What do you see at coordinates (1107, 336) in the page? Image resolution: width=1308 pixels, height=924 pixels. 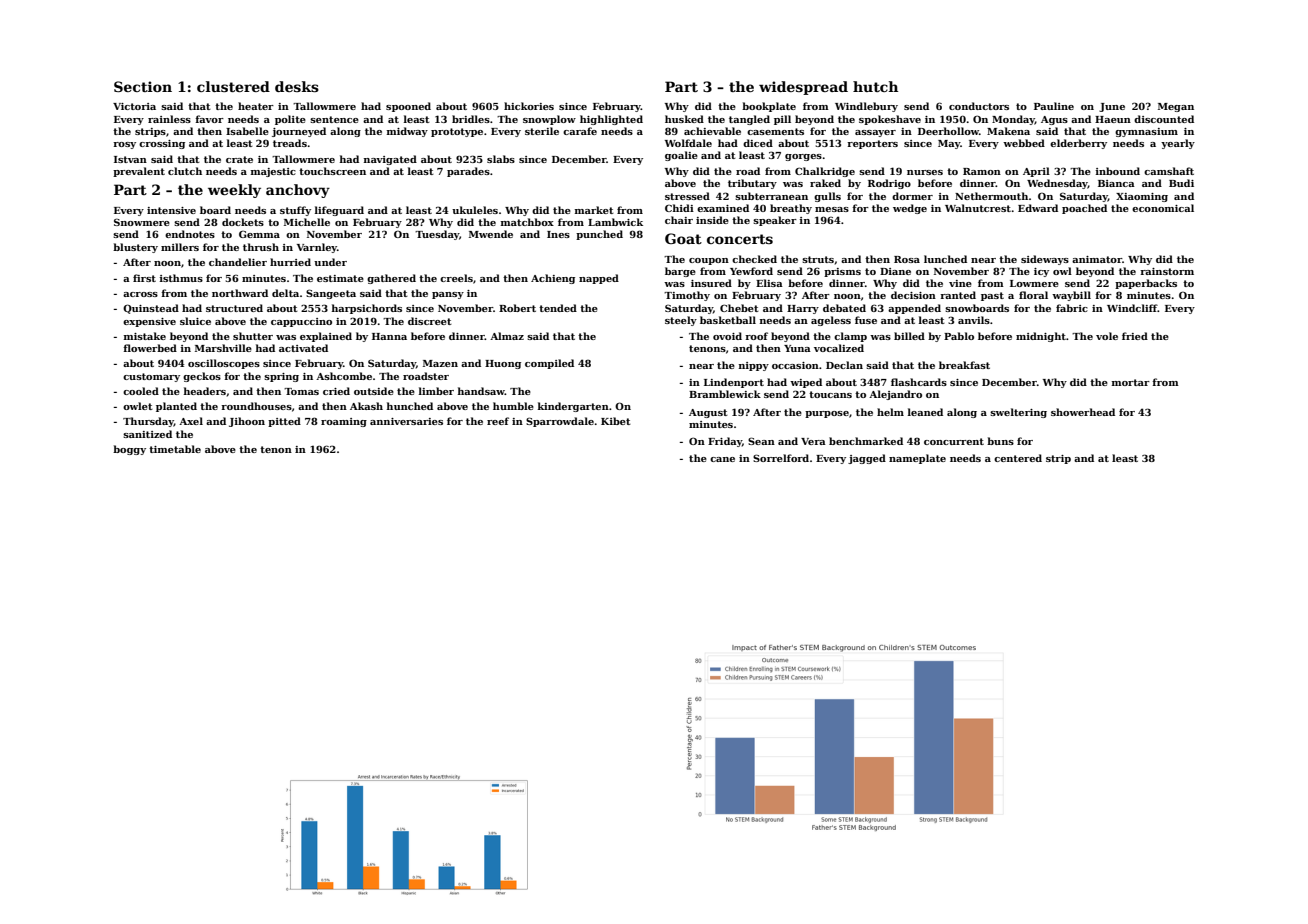 I see `vole` at bounding box center [1107, 336].
